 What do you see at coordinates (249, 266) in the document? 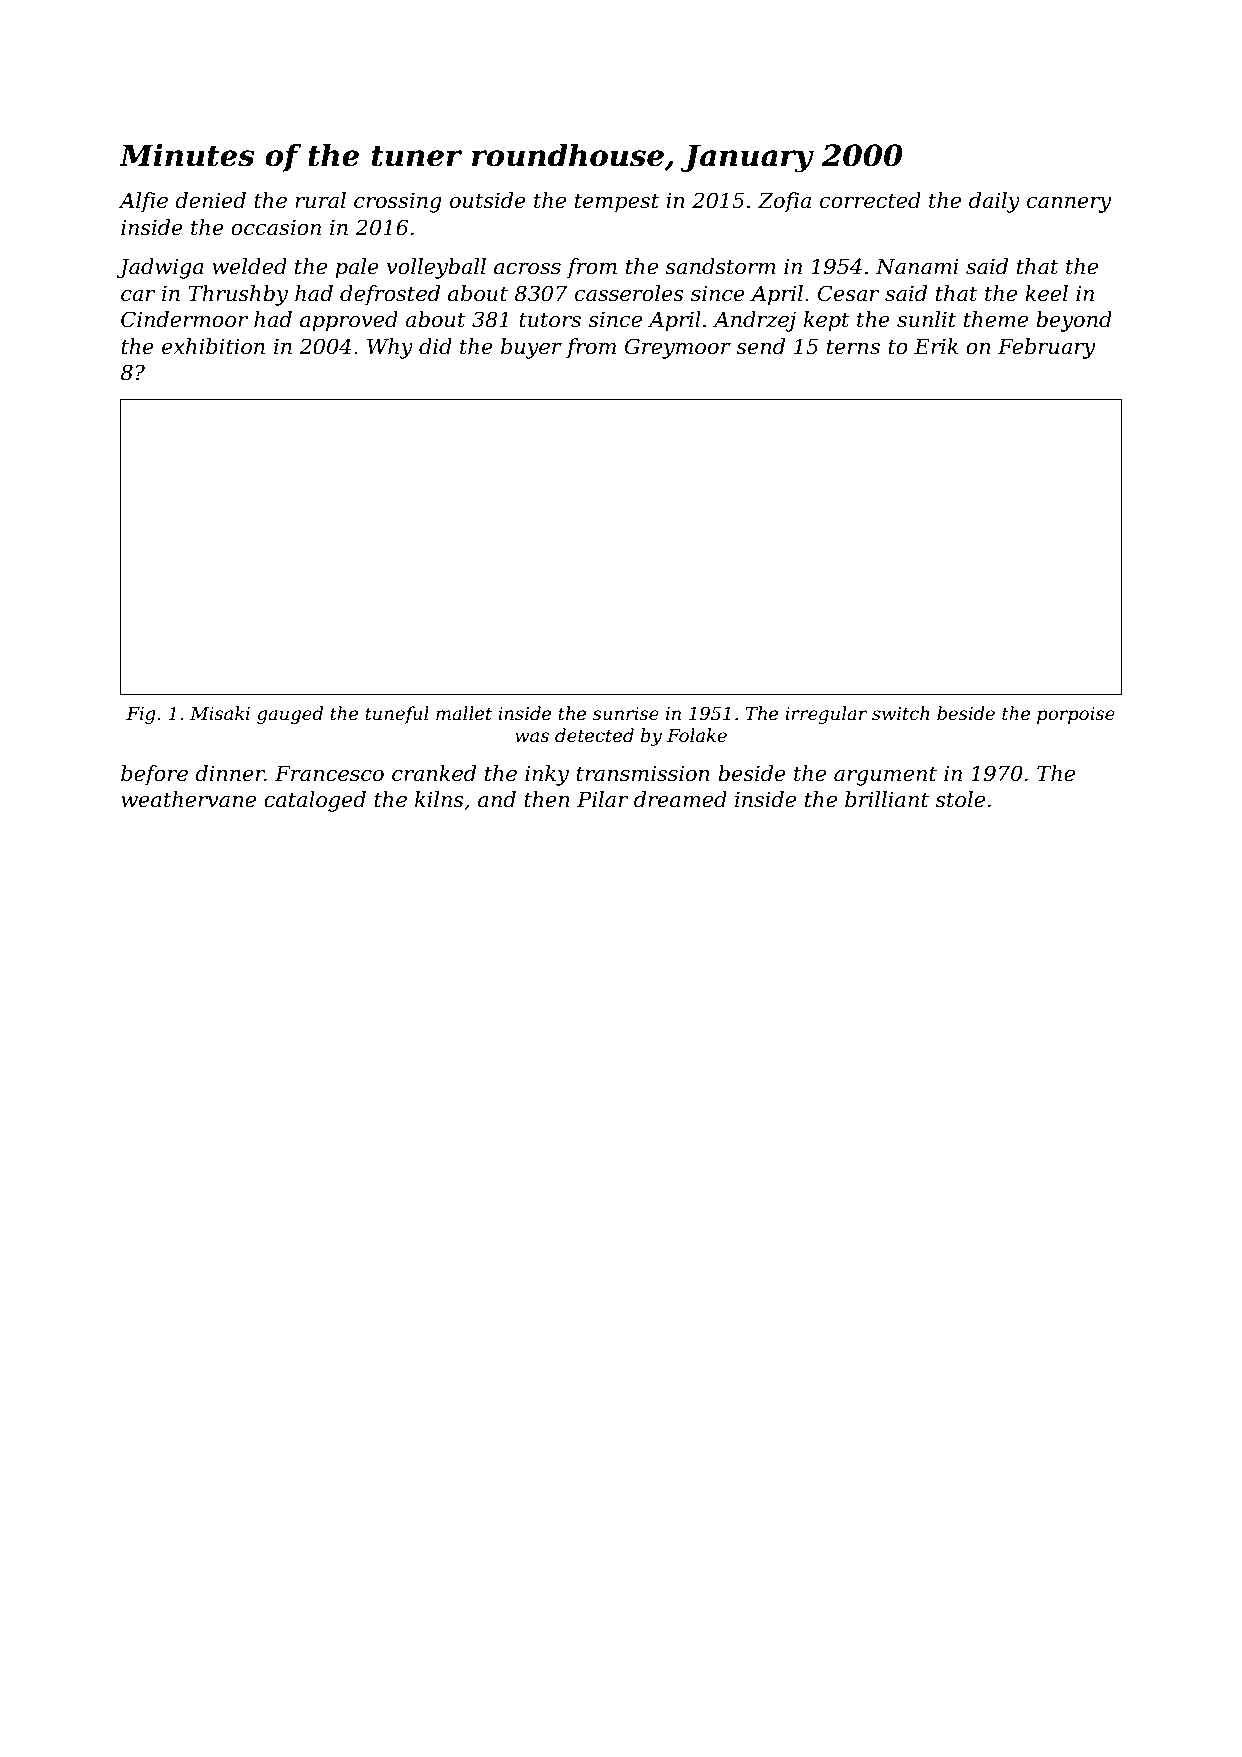
I see `welded` at bounding box center [249, 266].
